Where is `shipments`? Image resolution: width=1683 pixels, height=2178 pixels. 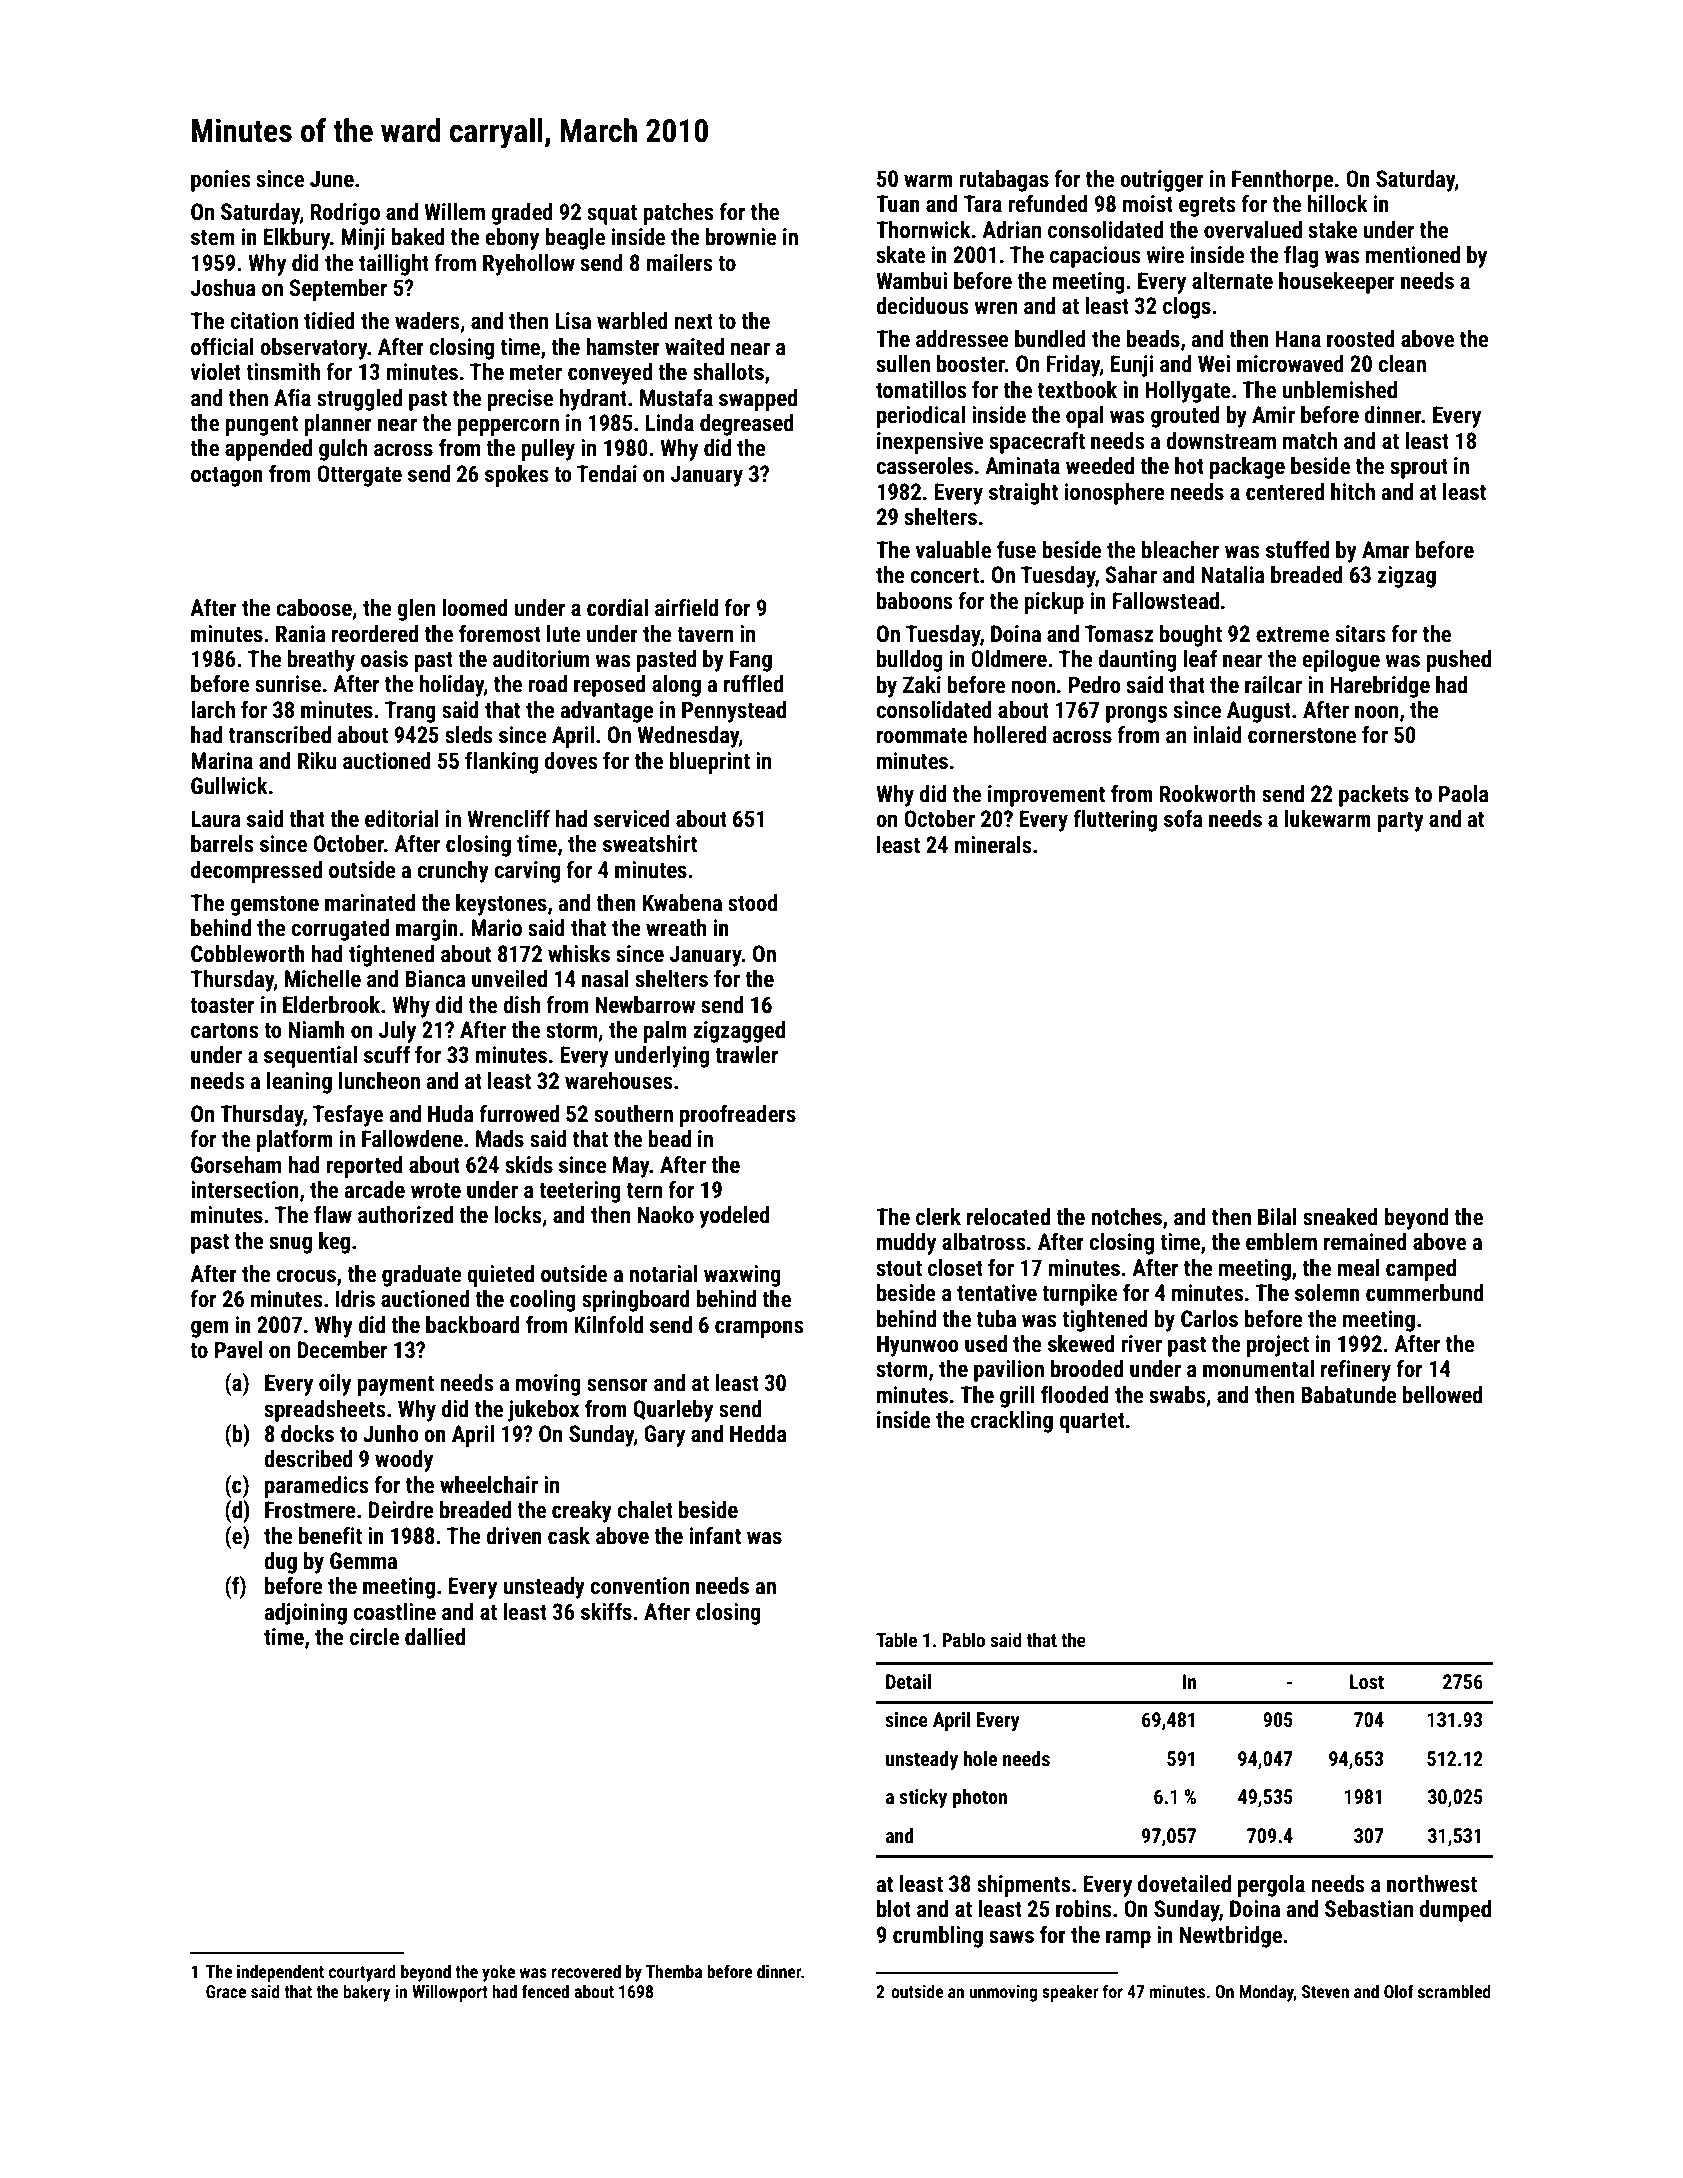 shipments is located at coordinates (1023, 1886).
